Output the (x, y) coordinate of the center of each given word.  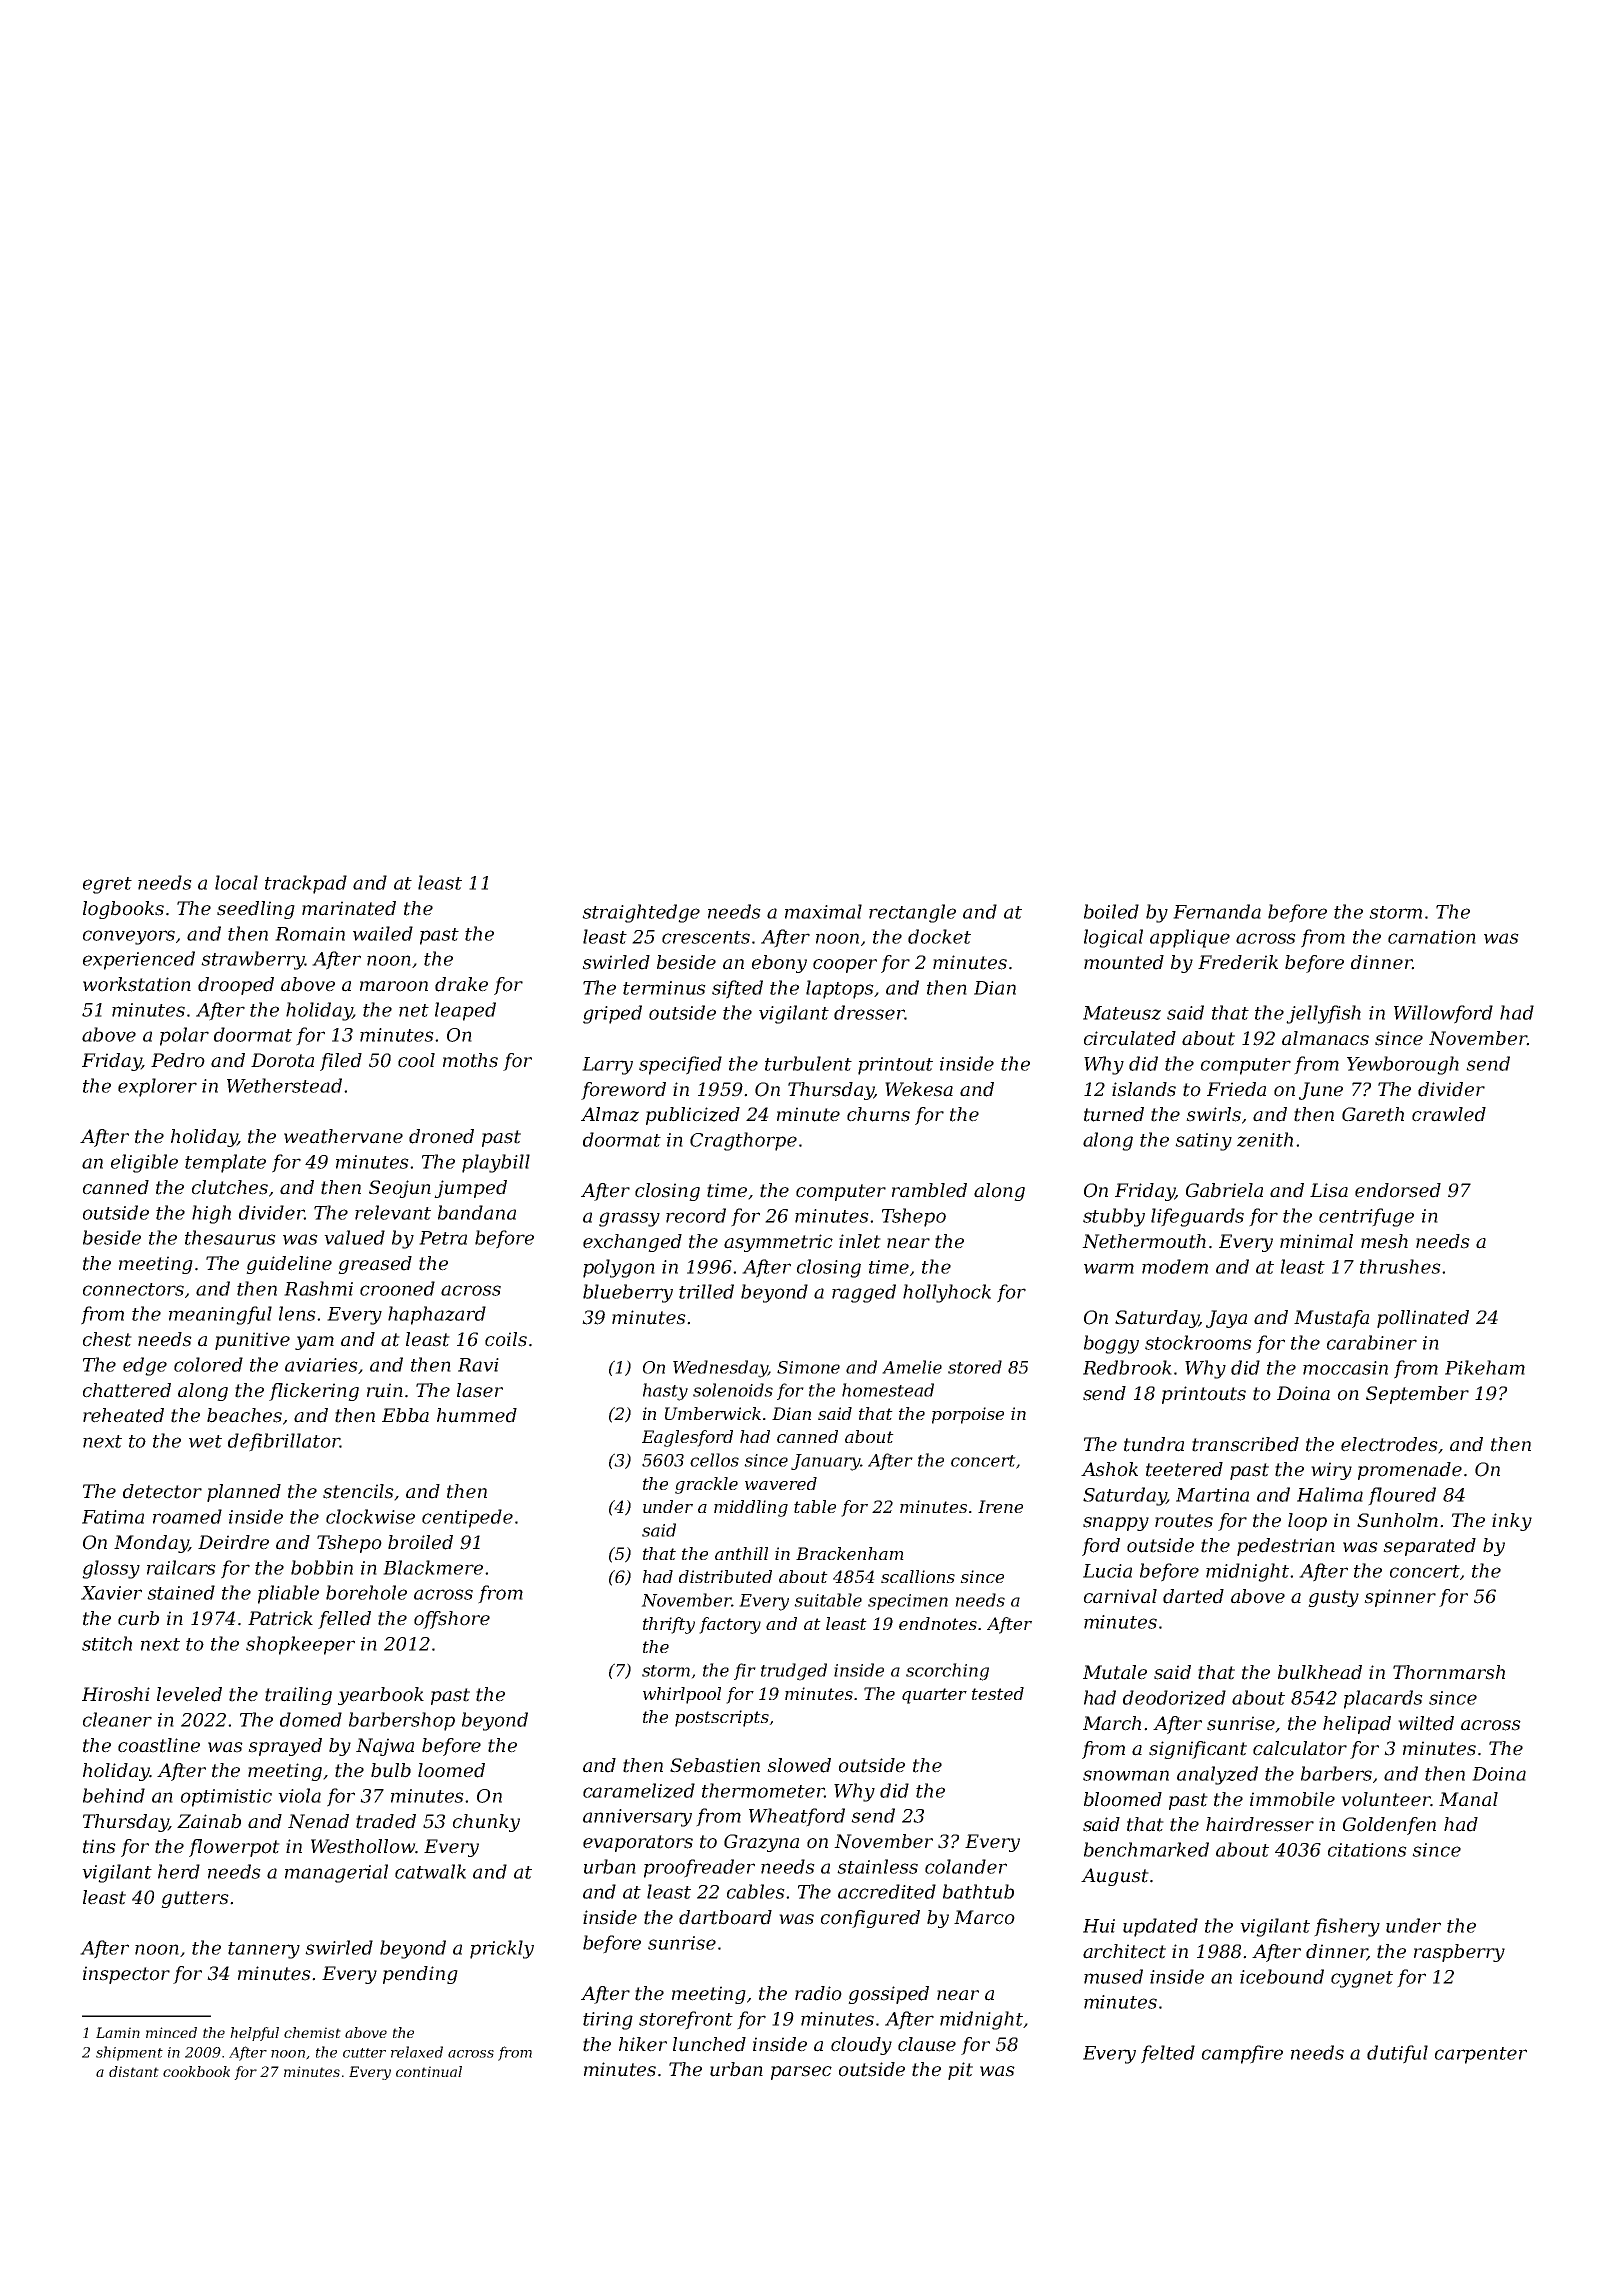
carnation (1432, 937)
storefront (686, 2020)
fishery (1347, 1927)
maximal (823, 911)
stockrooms (1198, 1342)
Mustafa (1331, 1319)
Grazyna (761, 1843)
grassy (629, 1219)
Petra (443, 1238)
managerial (336, 1873)
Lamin (118, 2032)
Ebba (405, 1415)
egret (107, 885)
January (825, 1462)
